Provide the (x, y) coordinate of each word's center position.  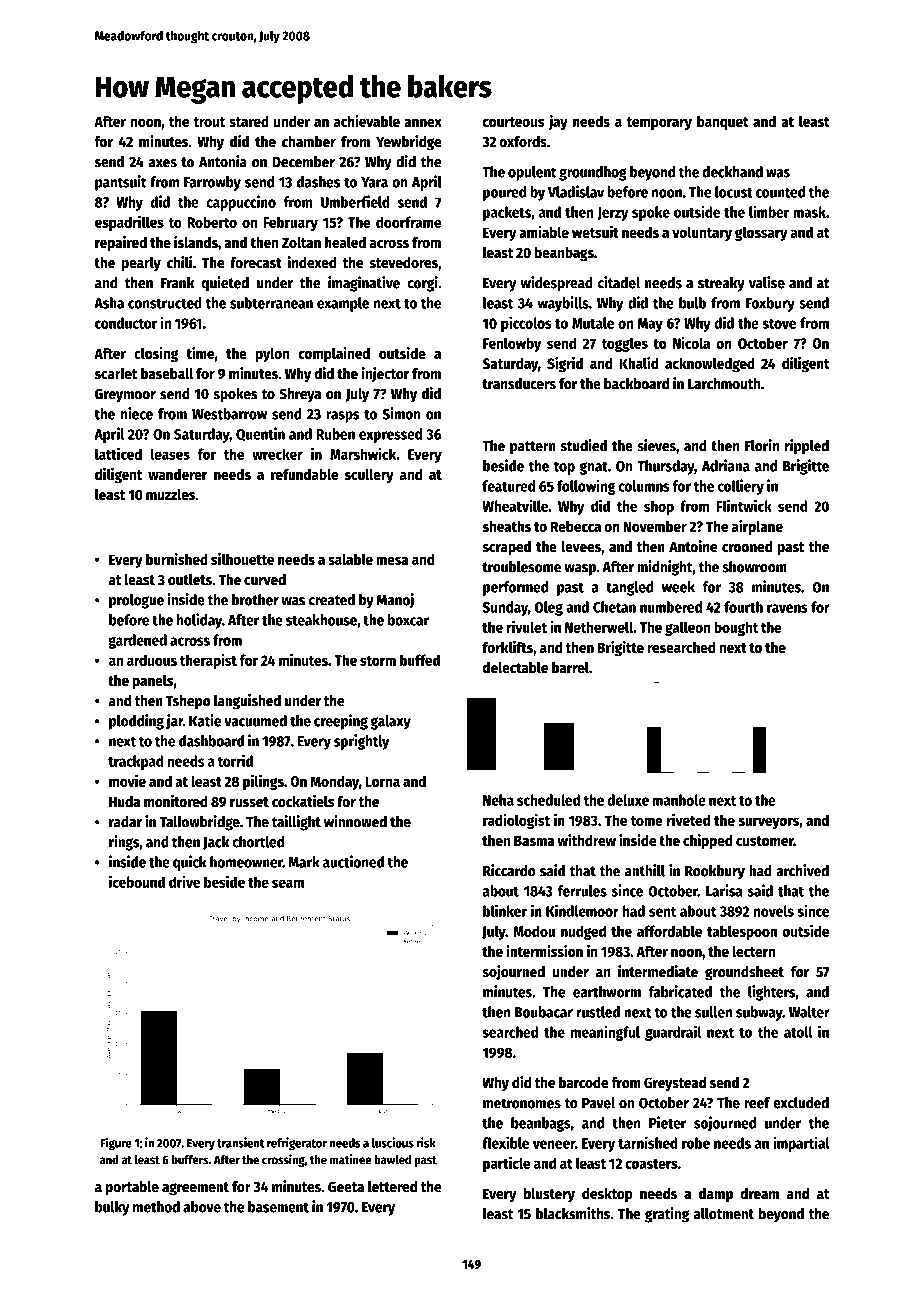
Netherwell (599, 627)
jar (174, 722)
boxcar (408, 620)
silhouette (242, 559)
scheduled (548, 800)
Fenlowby (512, 344)
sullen (713, 1012)
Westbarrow (229, 414)
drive (184, 881)
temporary (659, 123)
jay (558, 122)
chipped (708, 842)
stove (779, 324)
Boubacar (544, 1012)
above (202, 1207)
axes (162, 163)
